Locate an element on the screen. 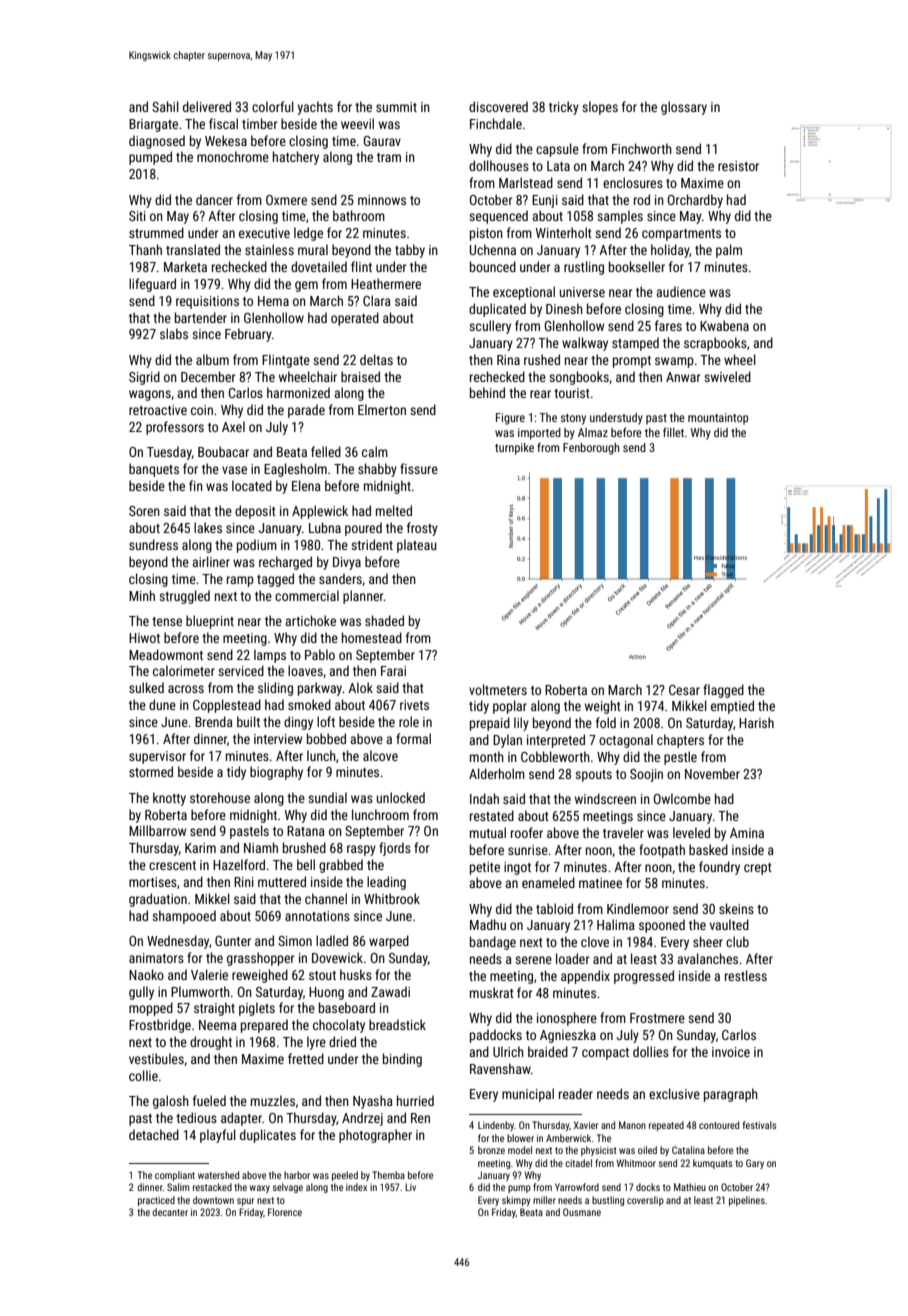 This screenshot has width=908, height=1316. Cobbleworth is located at coordinates (555, 756).
